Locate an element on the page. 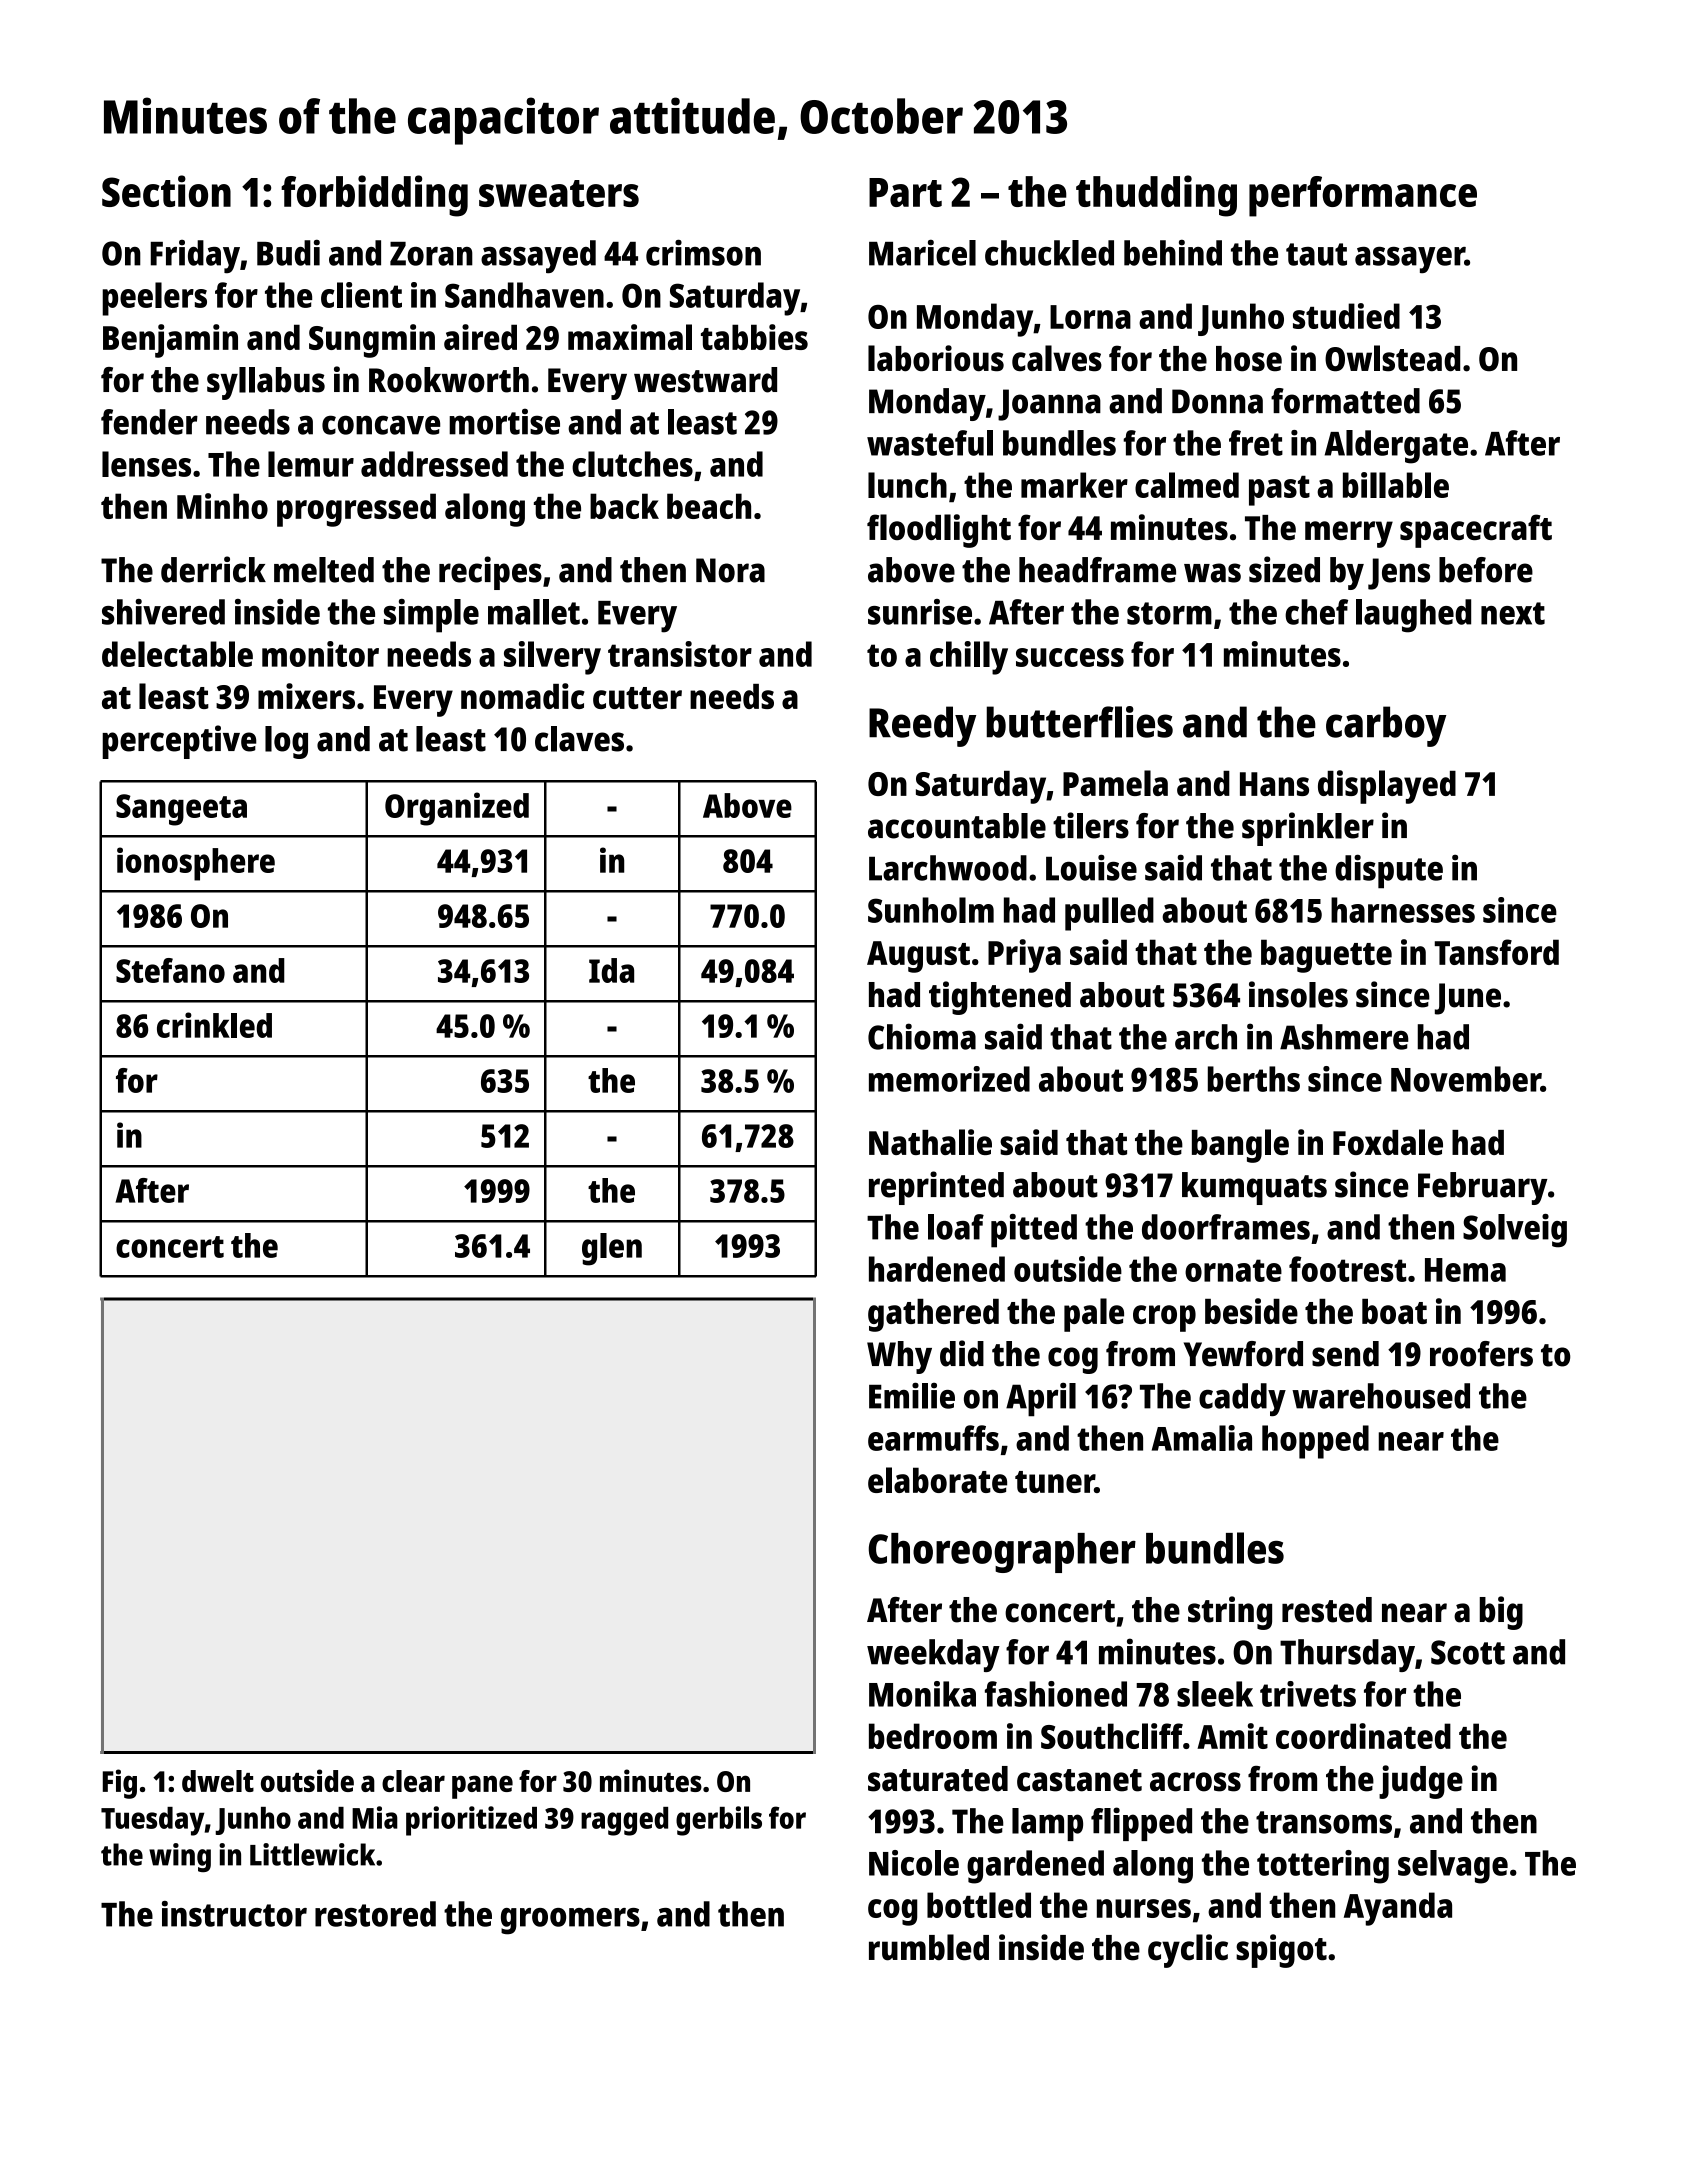 This page has height=2178, width=1683. Why is located at coordinates (899, 1357).
